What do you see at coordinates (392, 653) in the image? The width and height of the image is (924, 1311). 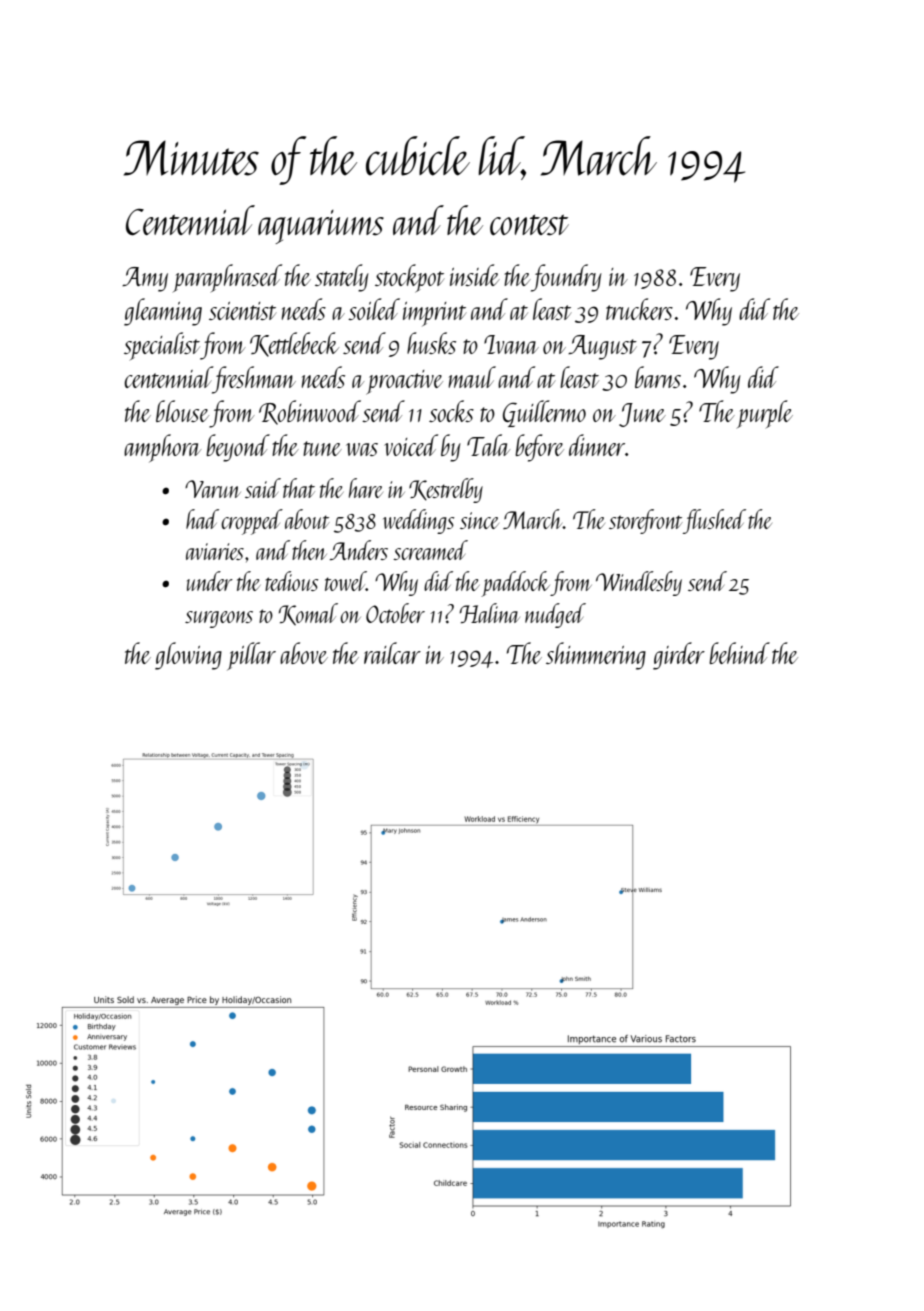 I see `railcar` at bounding box center [392, 653].
